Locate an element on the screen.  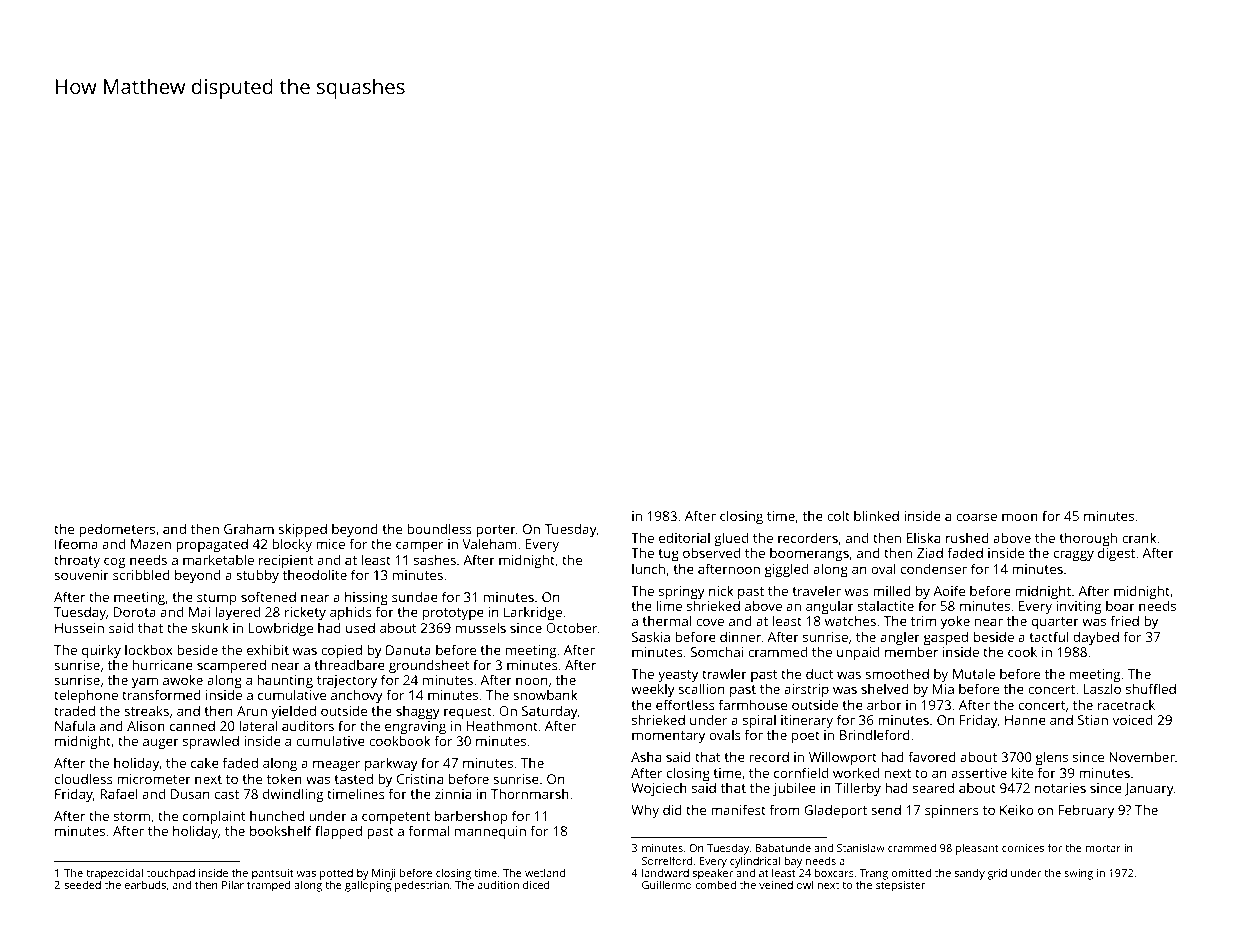
pedometers is located at coordinates (117, 531).
